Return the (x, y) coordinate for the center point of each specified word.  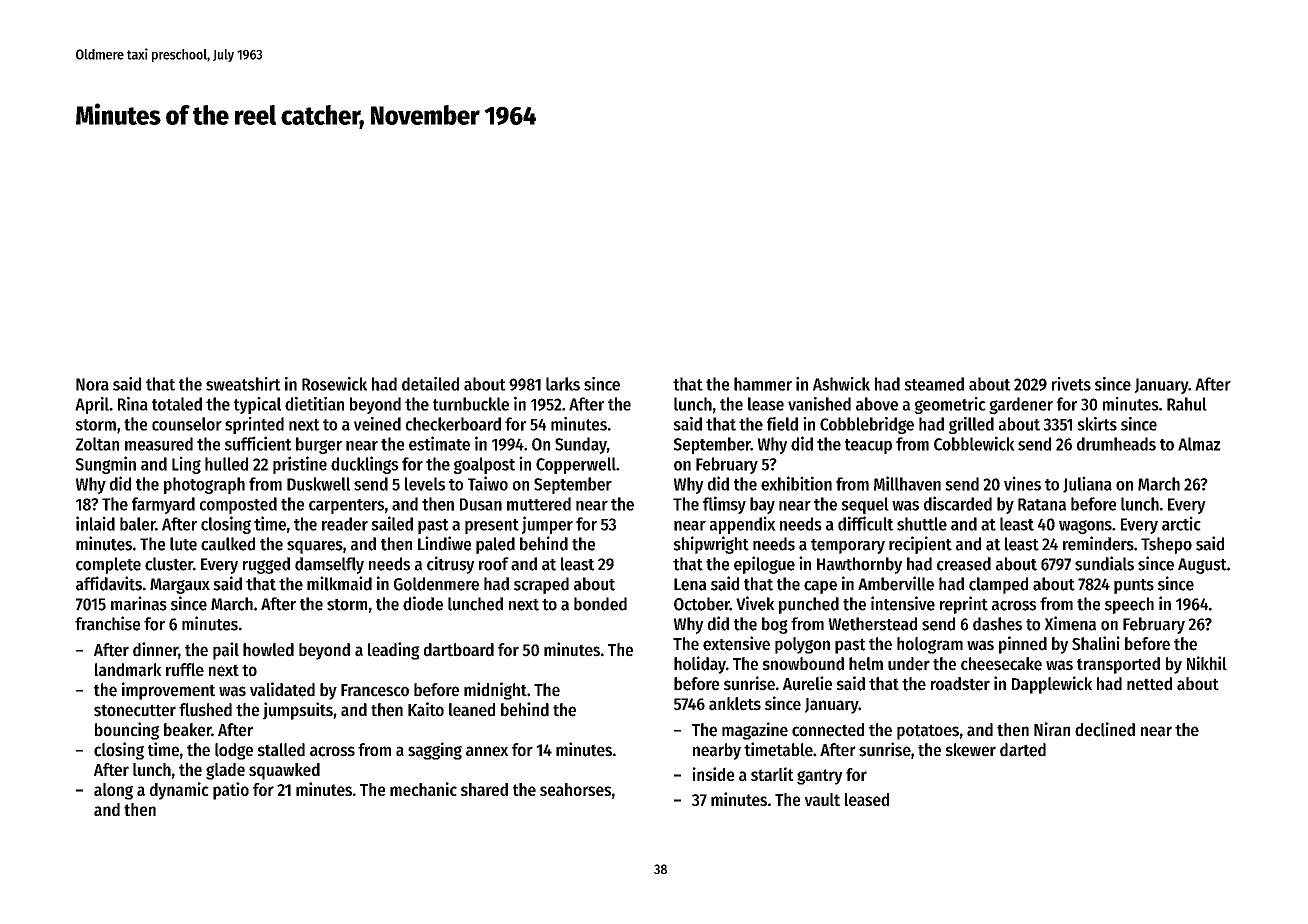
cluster (169, 564)
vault (822, 799)
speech (1129, 605)
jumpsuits (298, 711)
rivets (1071, 384)
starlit (772, 774)
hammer (763, 384)
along (113, 791)
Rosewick (334, 384)
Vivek (755, 603)
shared (484, 789)
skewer (971, 750)
